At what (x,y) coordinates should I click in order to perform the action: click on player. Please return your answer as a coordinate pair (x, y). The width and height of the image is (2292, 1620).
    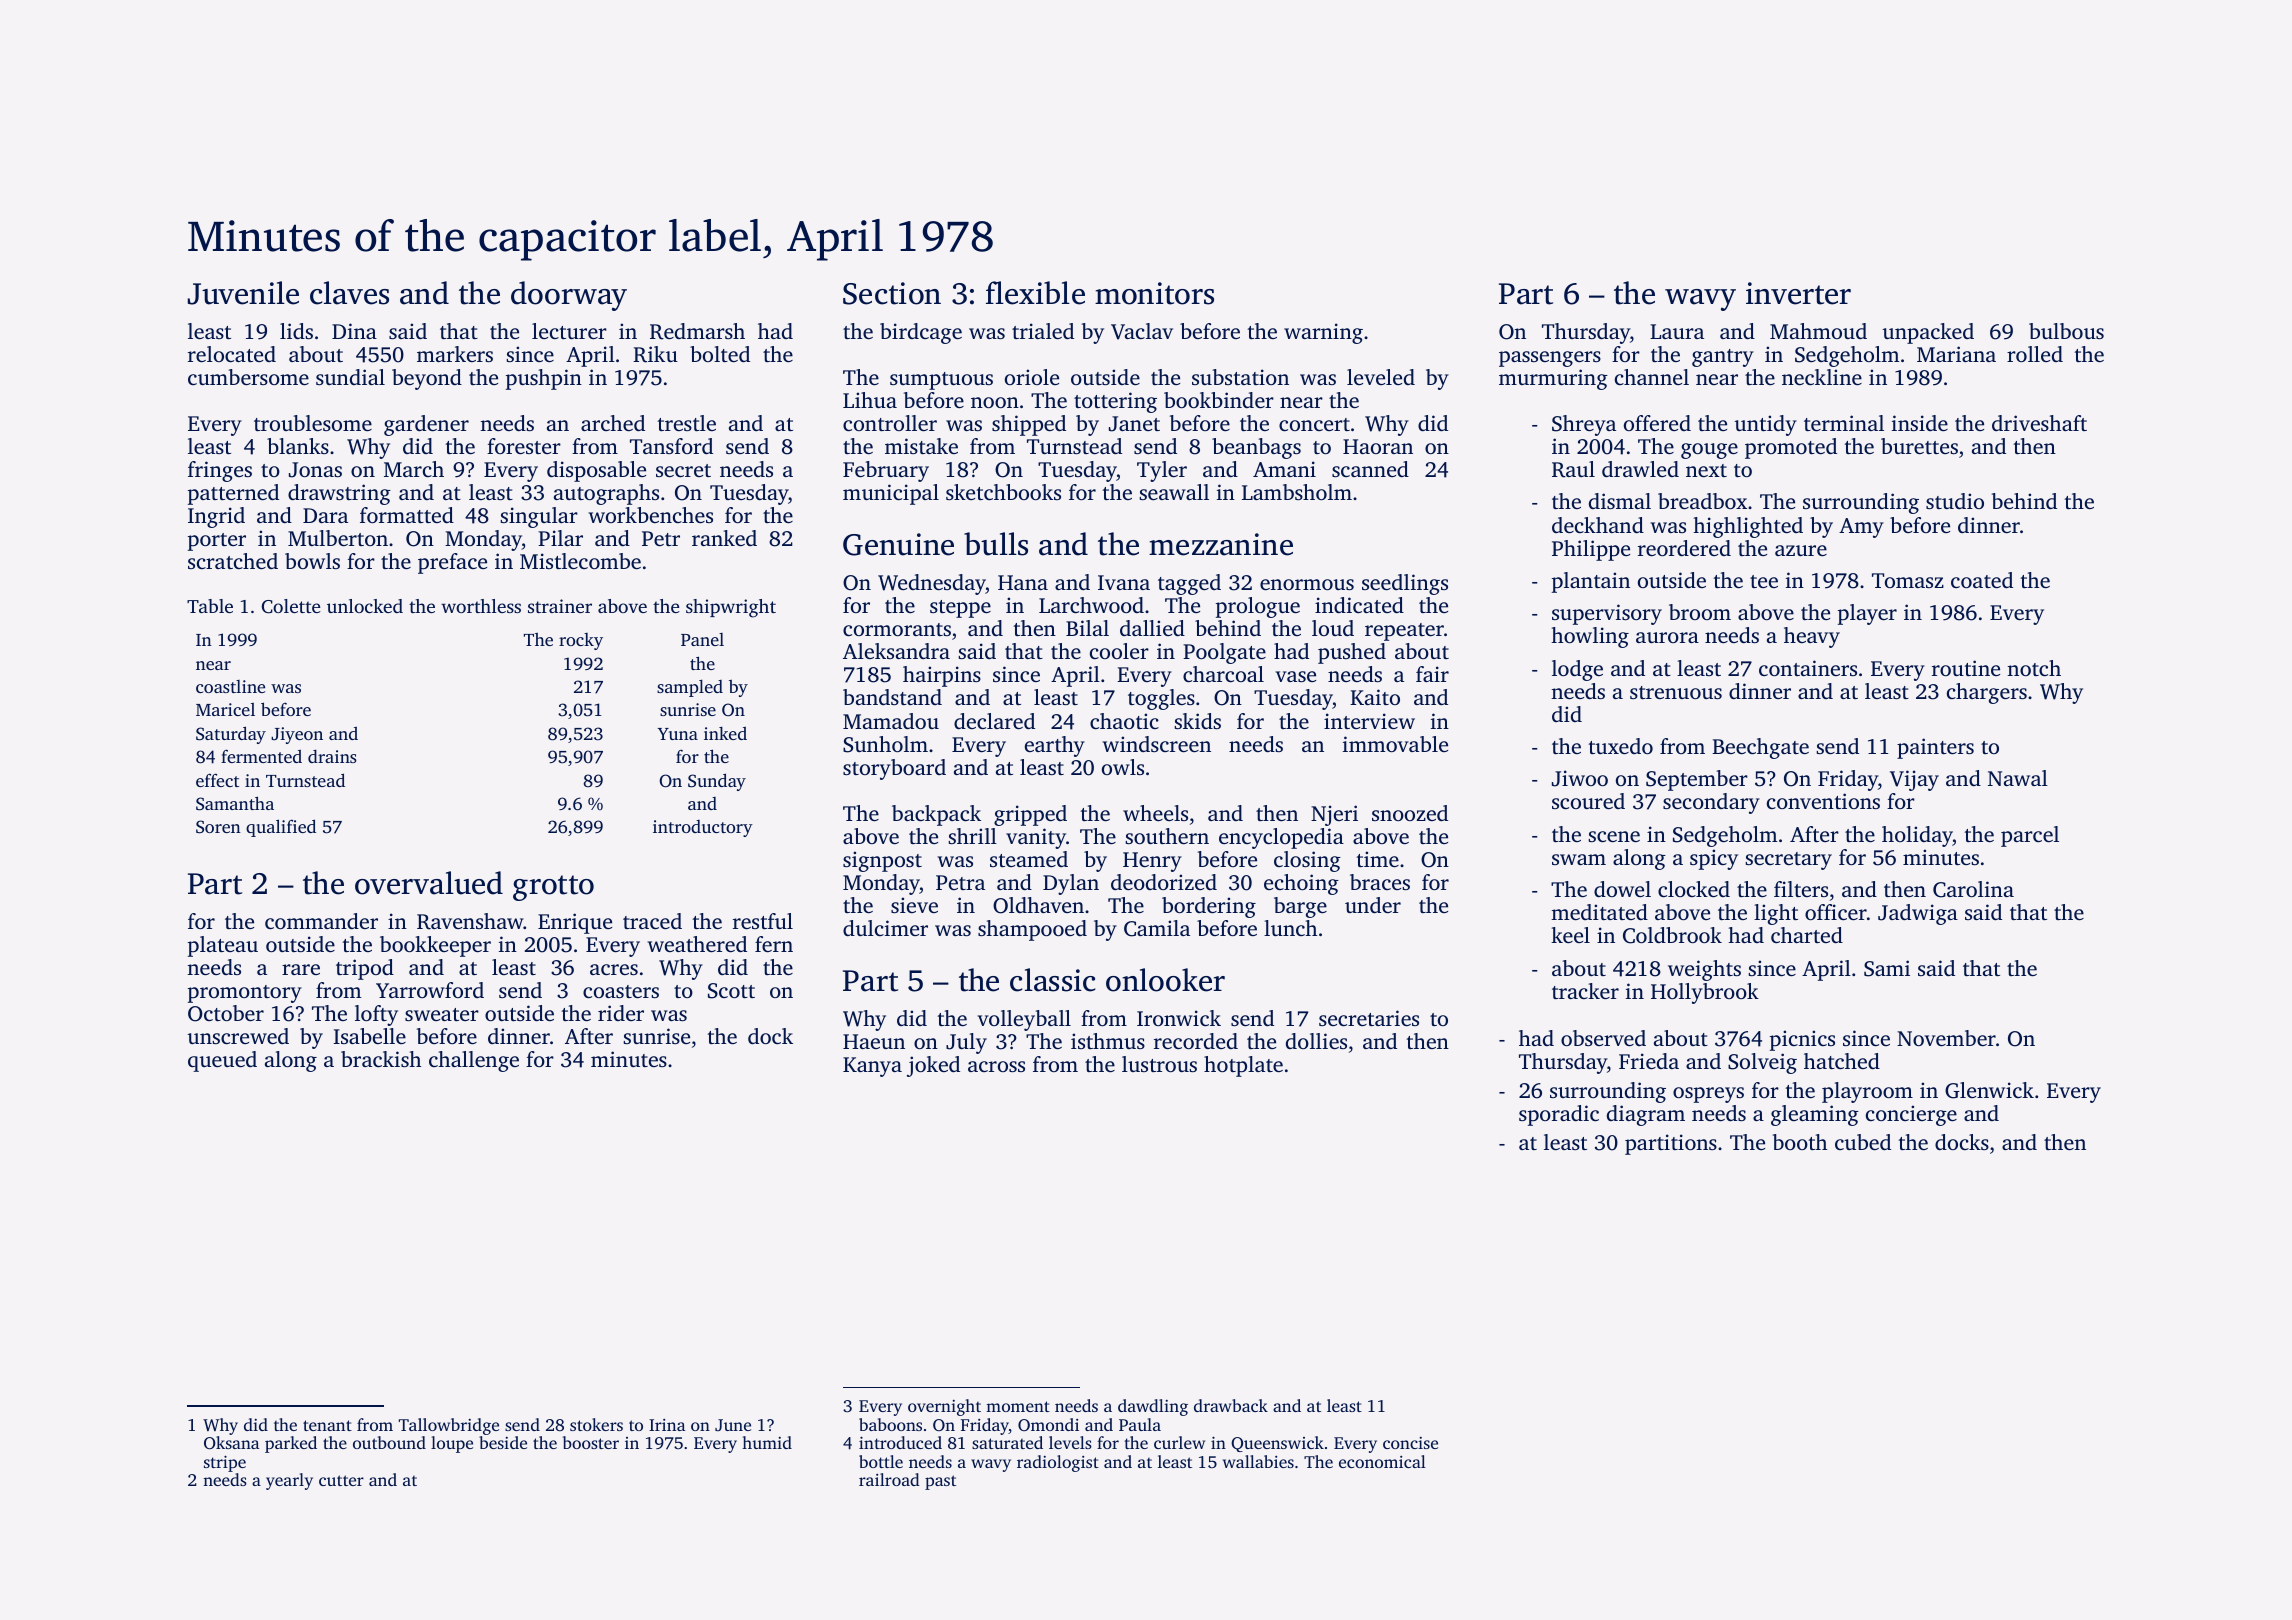
    Looking at the image, I should click on (1867, 614).
